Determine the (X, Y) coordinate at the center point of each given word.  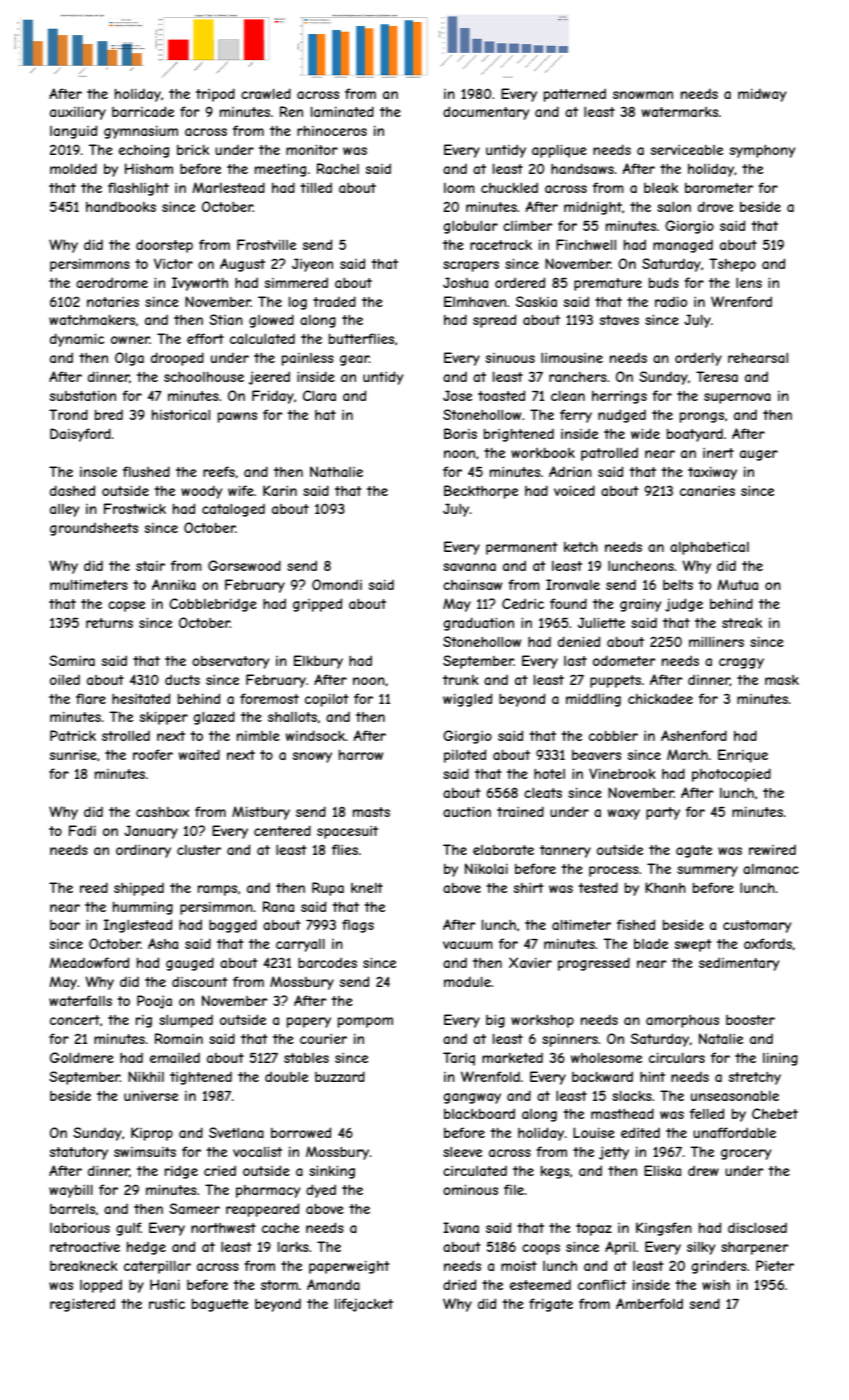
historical (181, 414)
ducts (182, 679)
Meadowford (89, 962)
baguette (220, 1305)
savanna (469, 567)
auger (759, 455)
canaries (707, 490)
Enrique (743, 756)
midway (762, 95)
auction (467, 811)
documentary (486, 113)
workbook (543, 452)
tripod (215, 95)
